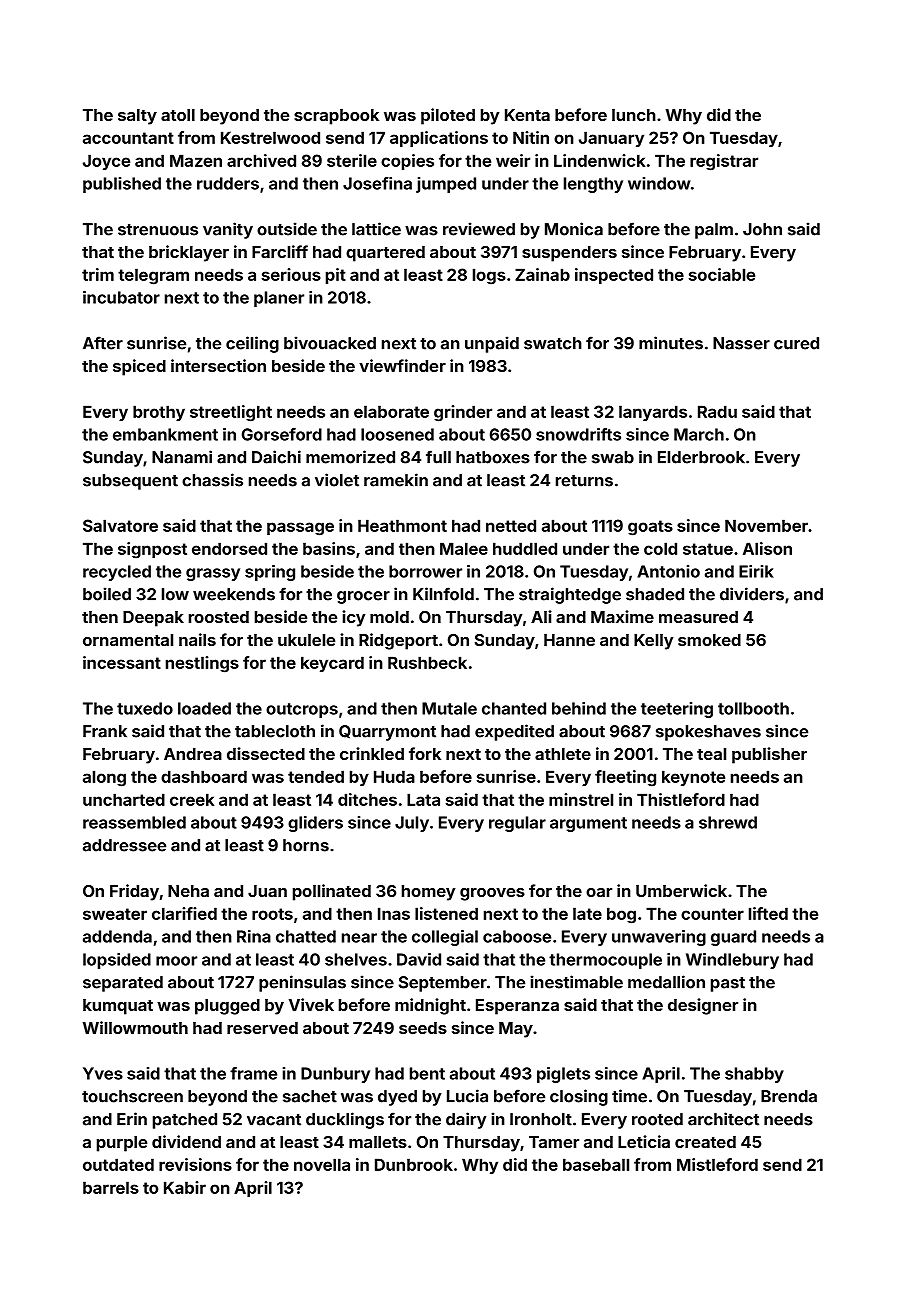 This image has width=908, height=1316. What do you see at coordinates (427, 662) in the image?
I see `Rushbeck` at bounding box center [427, 662].
